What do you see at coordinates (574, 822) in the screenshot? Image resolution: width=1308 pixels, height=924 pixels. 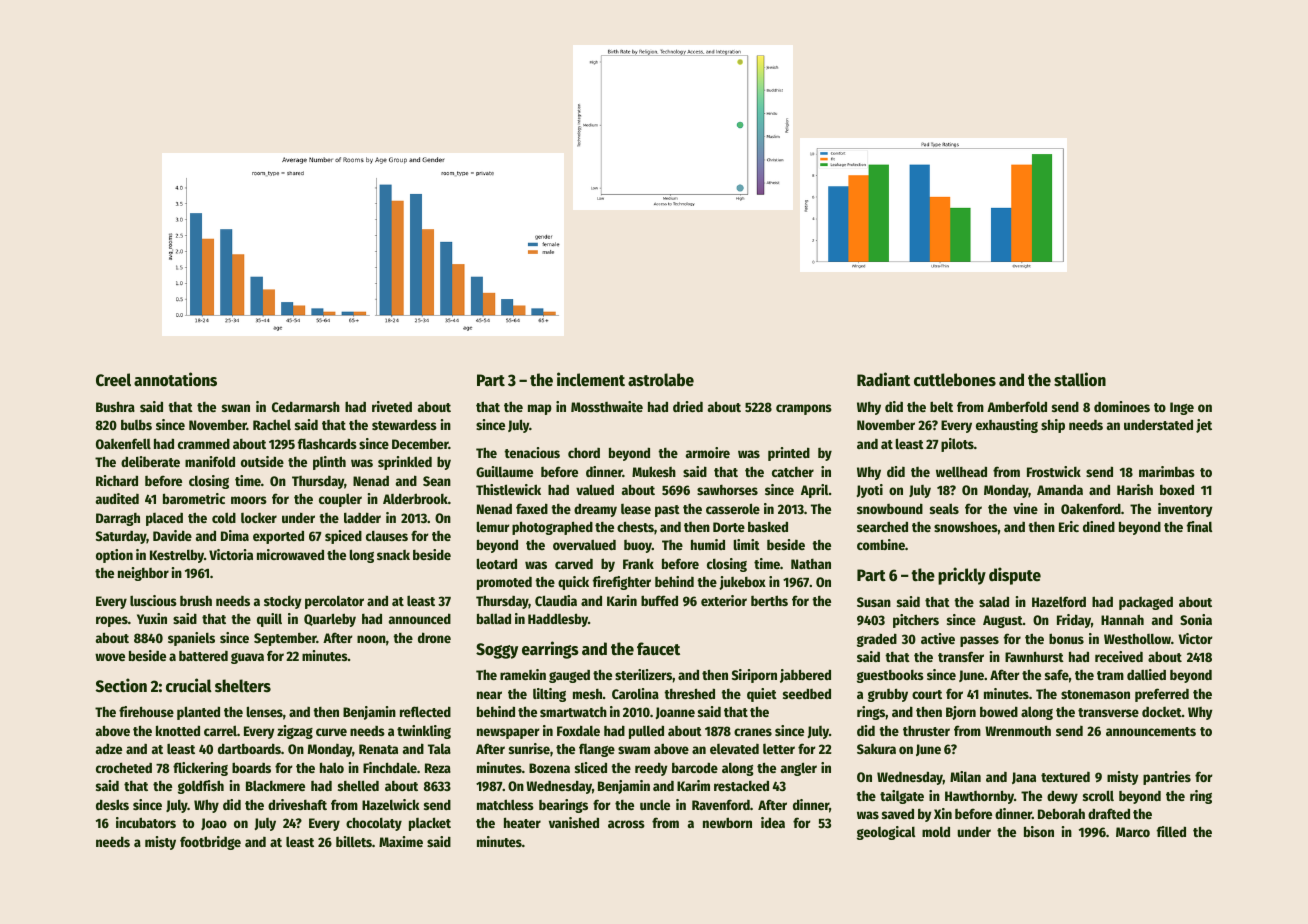 I see `vanished` at bounding box center [574, 822].
